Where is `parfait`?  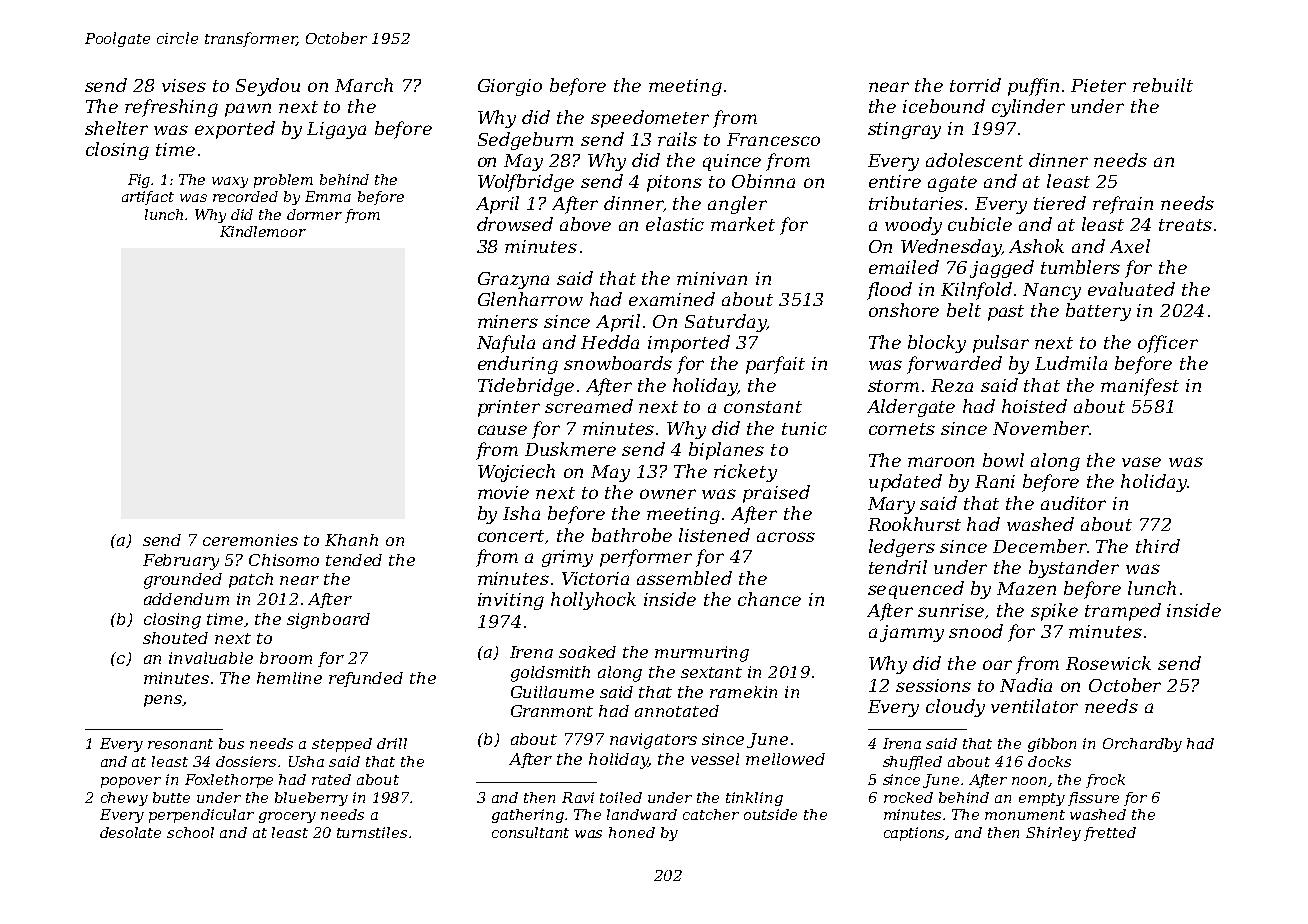 parfait is located at coordinates (775, 365).
